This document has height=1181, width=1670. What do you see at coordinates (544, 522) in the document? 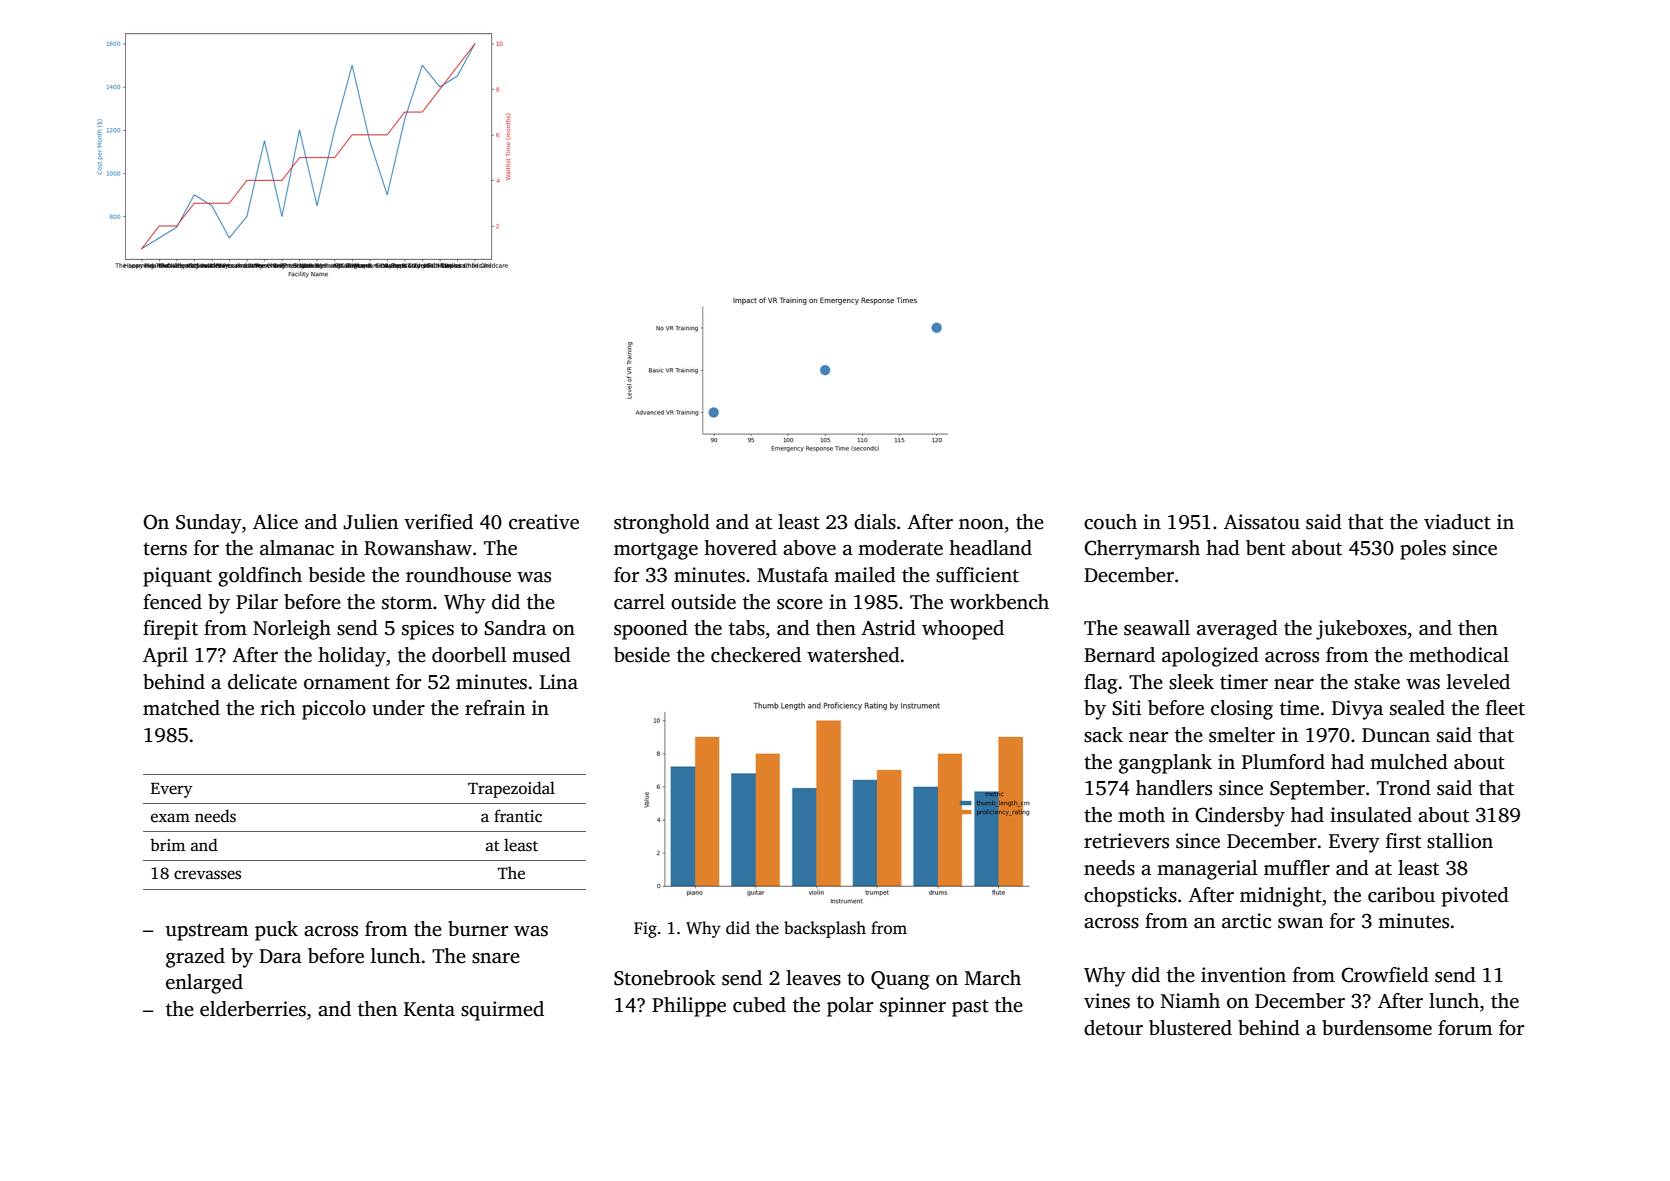
I see `creative` at bounding box center [544, 522].
